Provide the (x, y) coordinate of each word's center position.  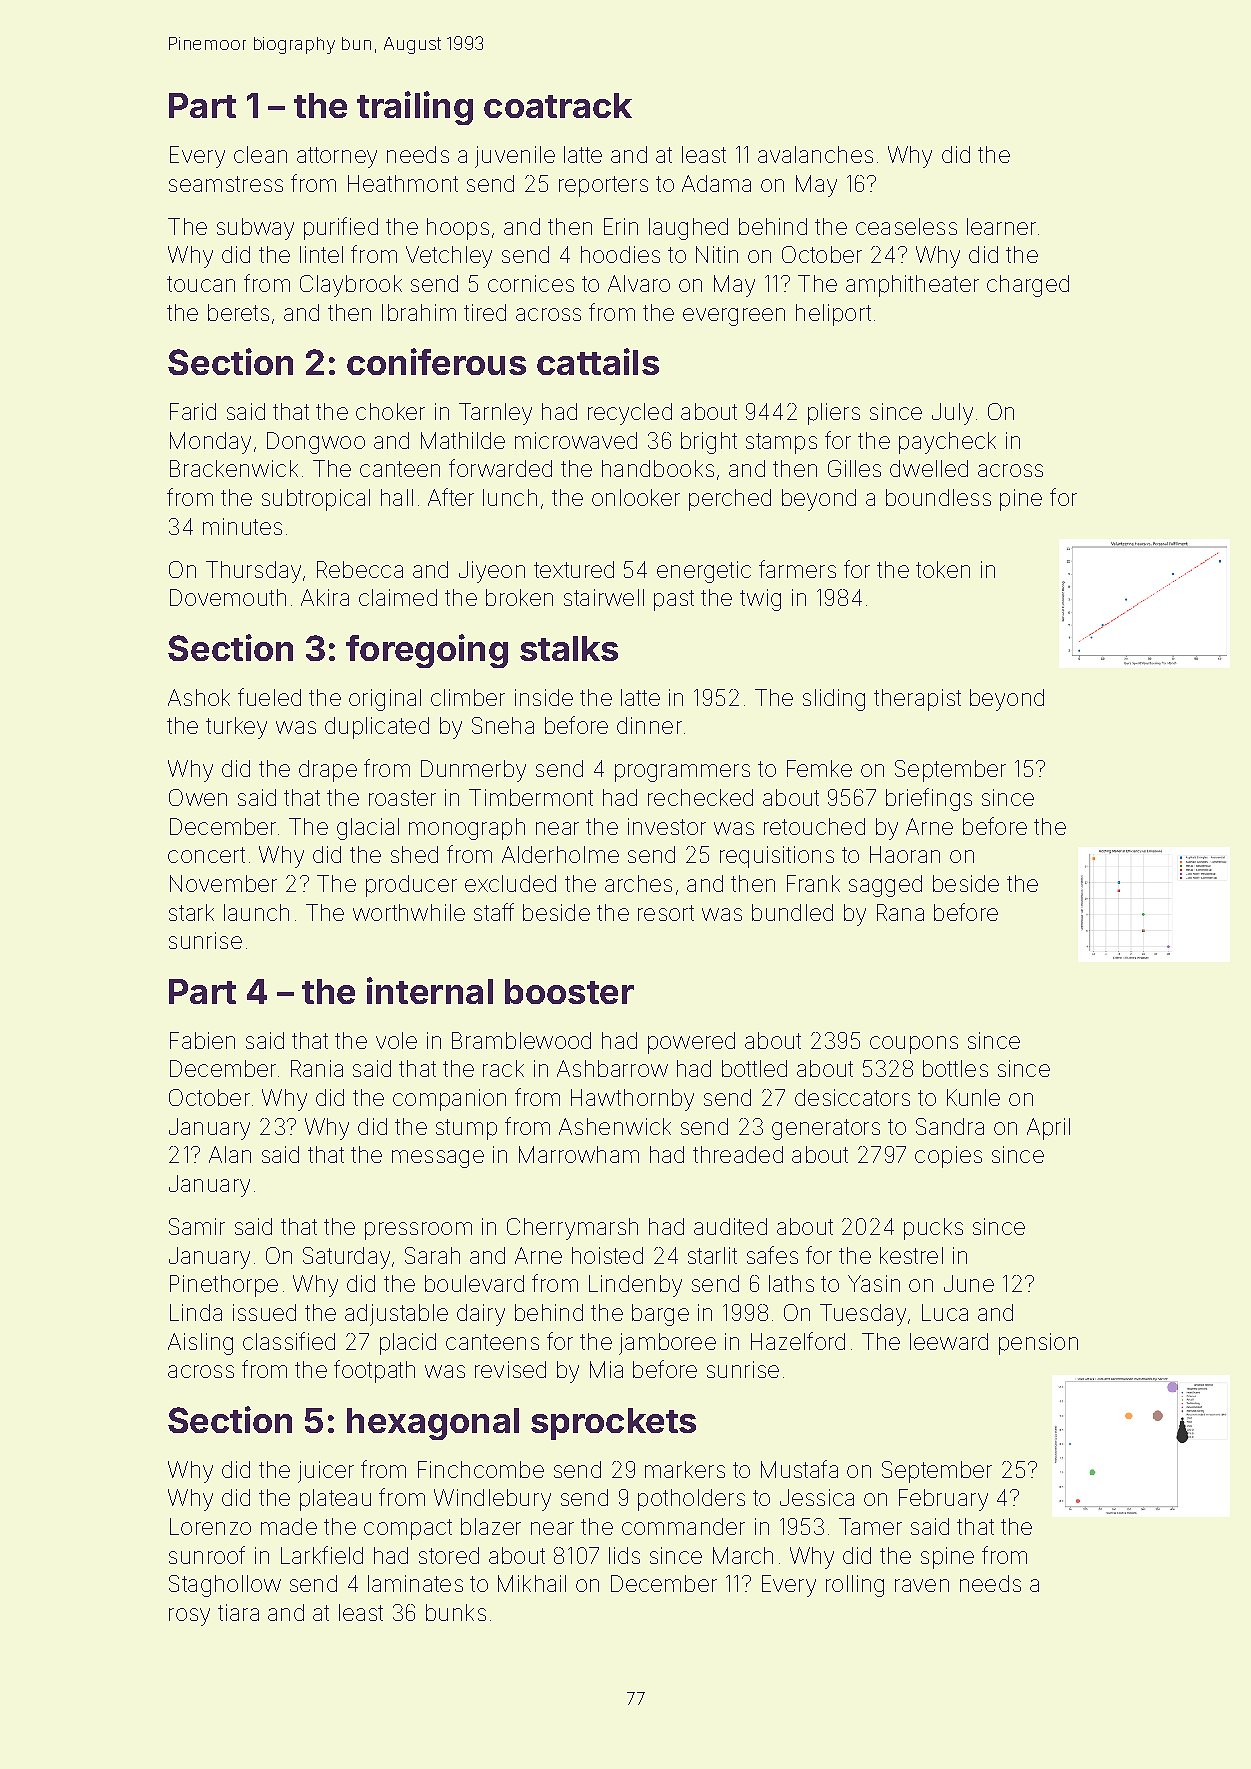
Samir (197, 1226)
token (943, 569)
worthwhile (409, 912)
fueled (269, 697)
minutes (242, 526)
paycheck (947, 443)
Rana (900, 912)
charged (1028, 286)
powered (691, 1043)
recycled (630, 414)
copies (948, 1157)
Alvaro (639, 283)
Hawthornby (632, 1100)
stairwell (604, 597)
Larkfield (322, 1555)
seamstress (226, 184)
